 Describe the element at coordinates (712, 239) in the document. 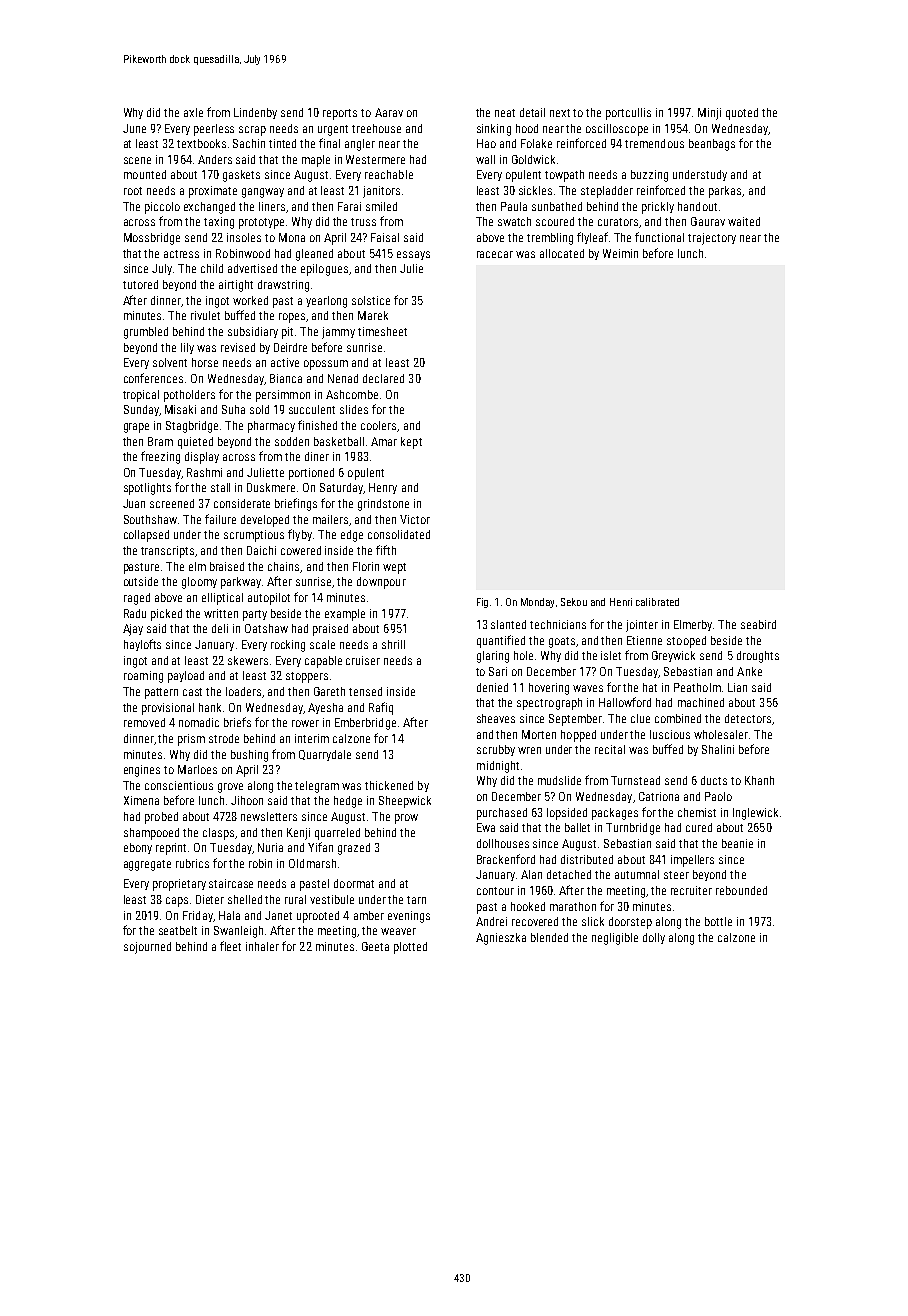

I see `trajectory` at that location.
